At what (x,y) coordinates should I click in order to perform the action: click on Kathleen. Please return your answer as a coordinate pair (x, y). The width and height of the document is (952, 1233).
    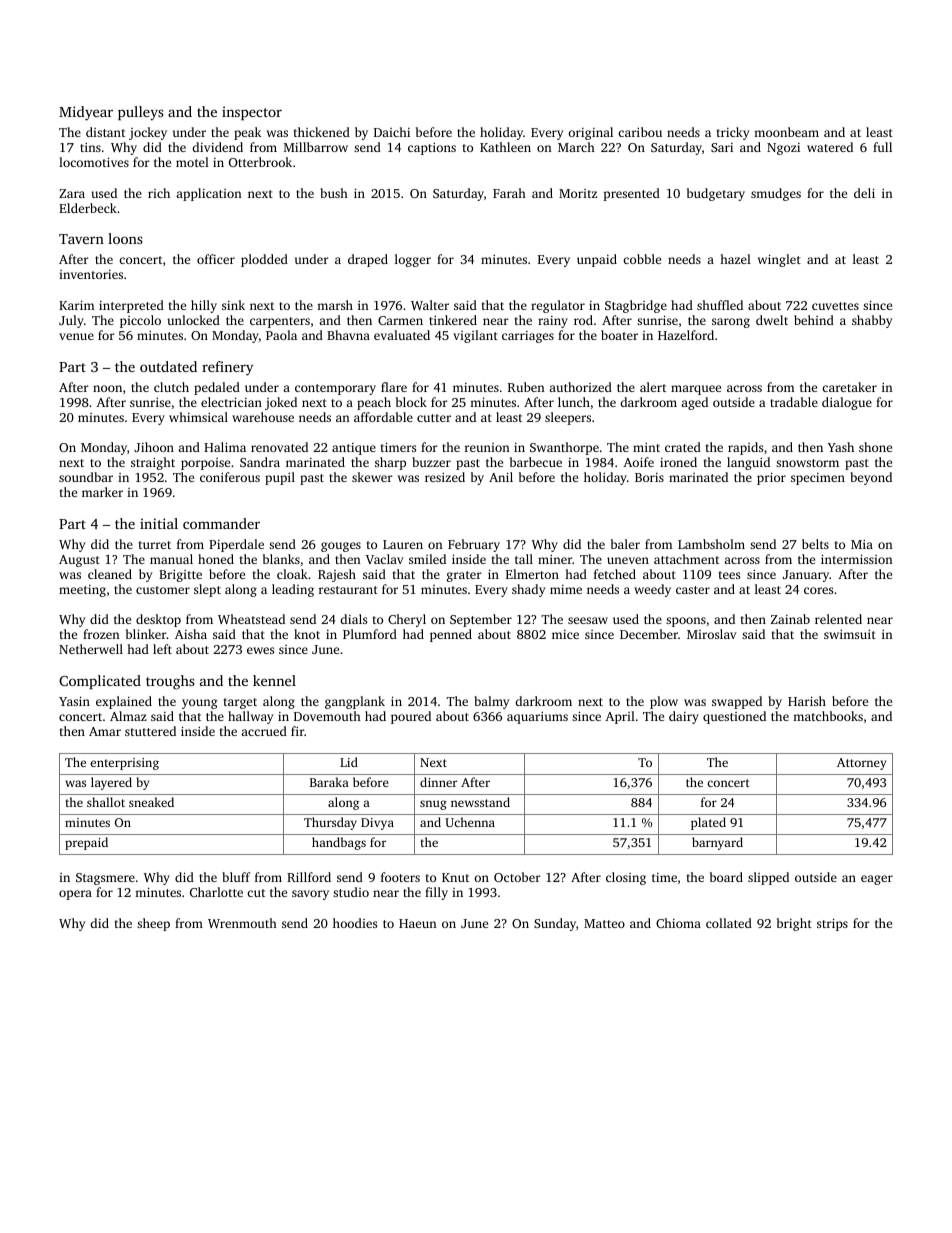
    Looking at the image, I should click on (505, 147).
